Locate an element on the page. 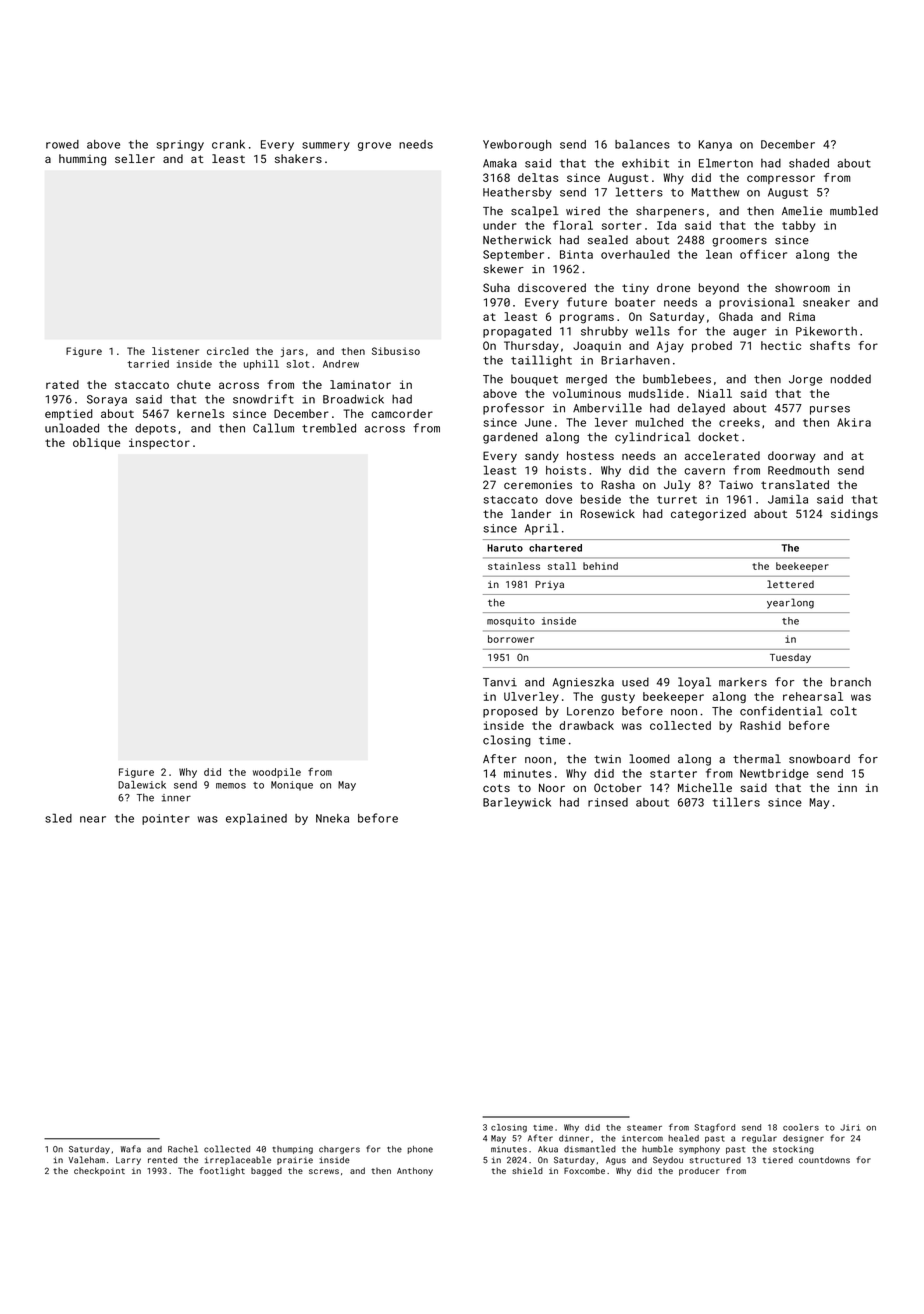  Dalewick is located at coordinates (142, 784).
